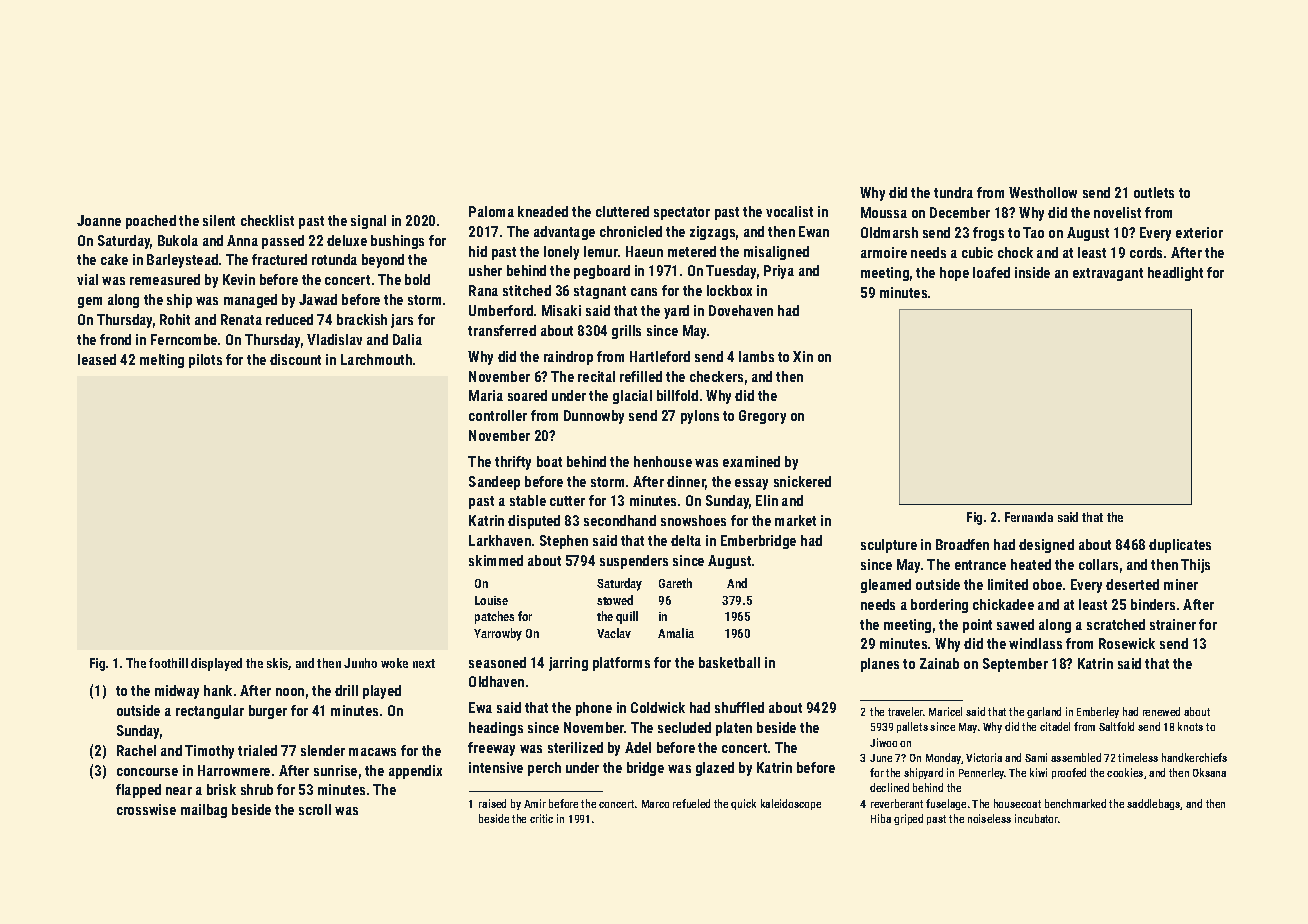 The width and height of the screenshot is (1308, 924). What do you see at coordinates (779, 272) in the screenshot?
I see `Priya` at bounding box center [779, 272].
